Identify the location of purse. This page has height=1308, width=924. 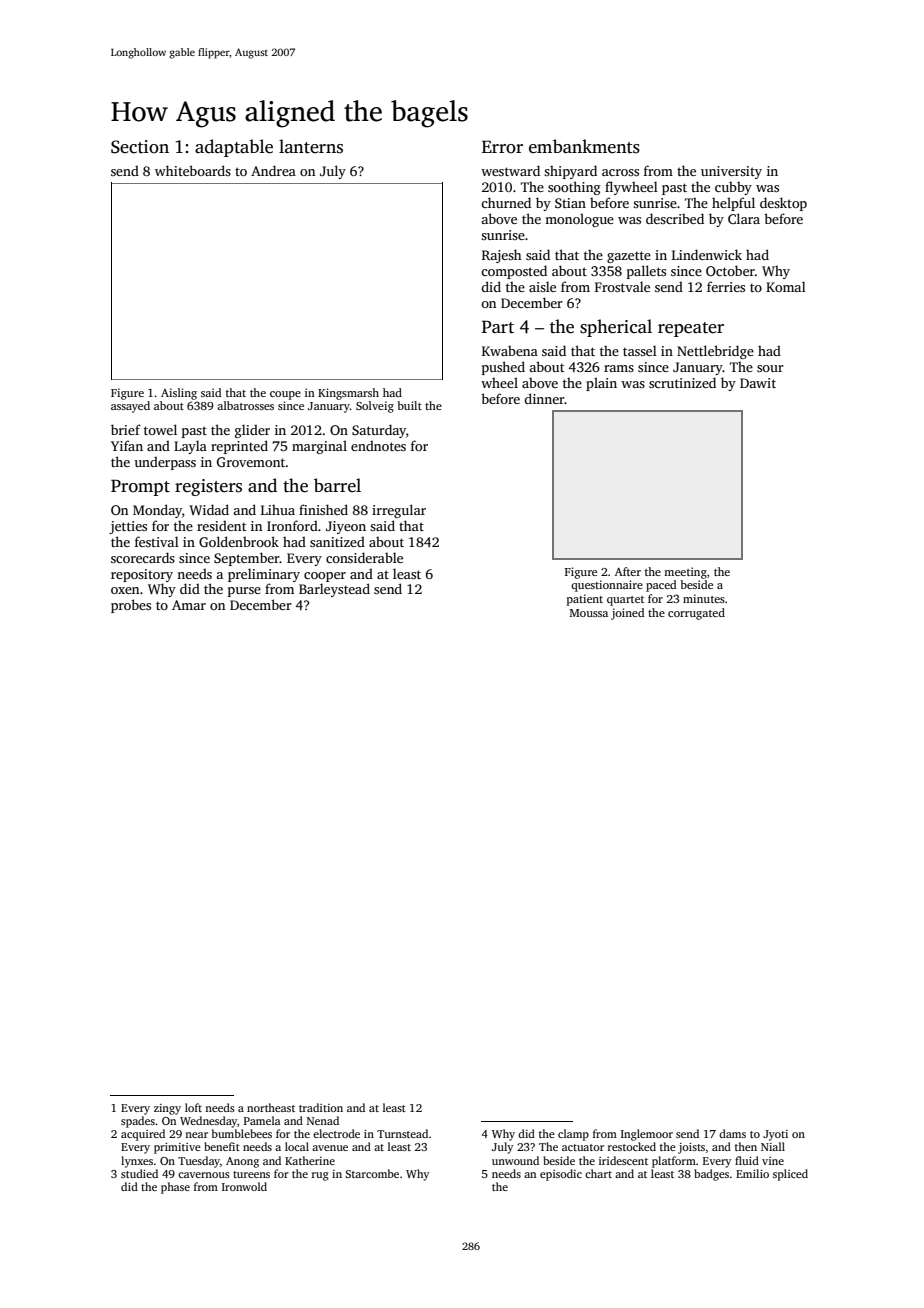
(244, 592).
